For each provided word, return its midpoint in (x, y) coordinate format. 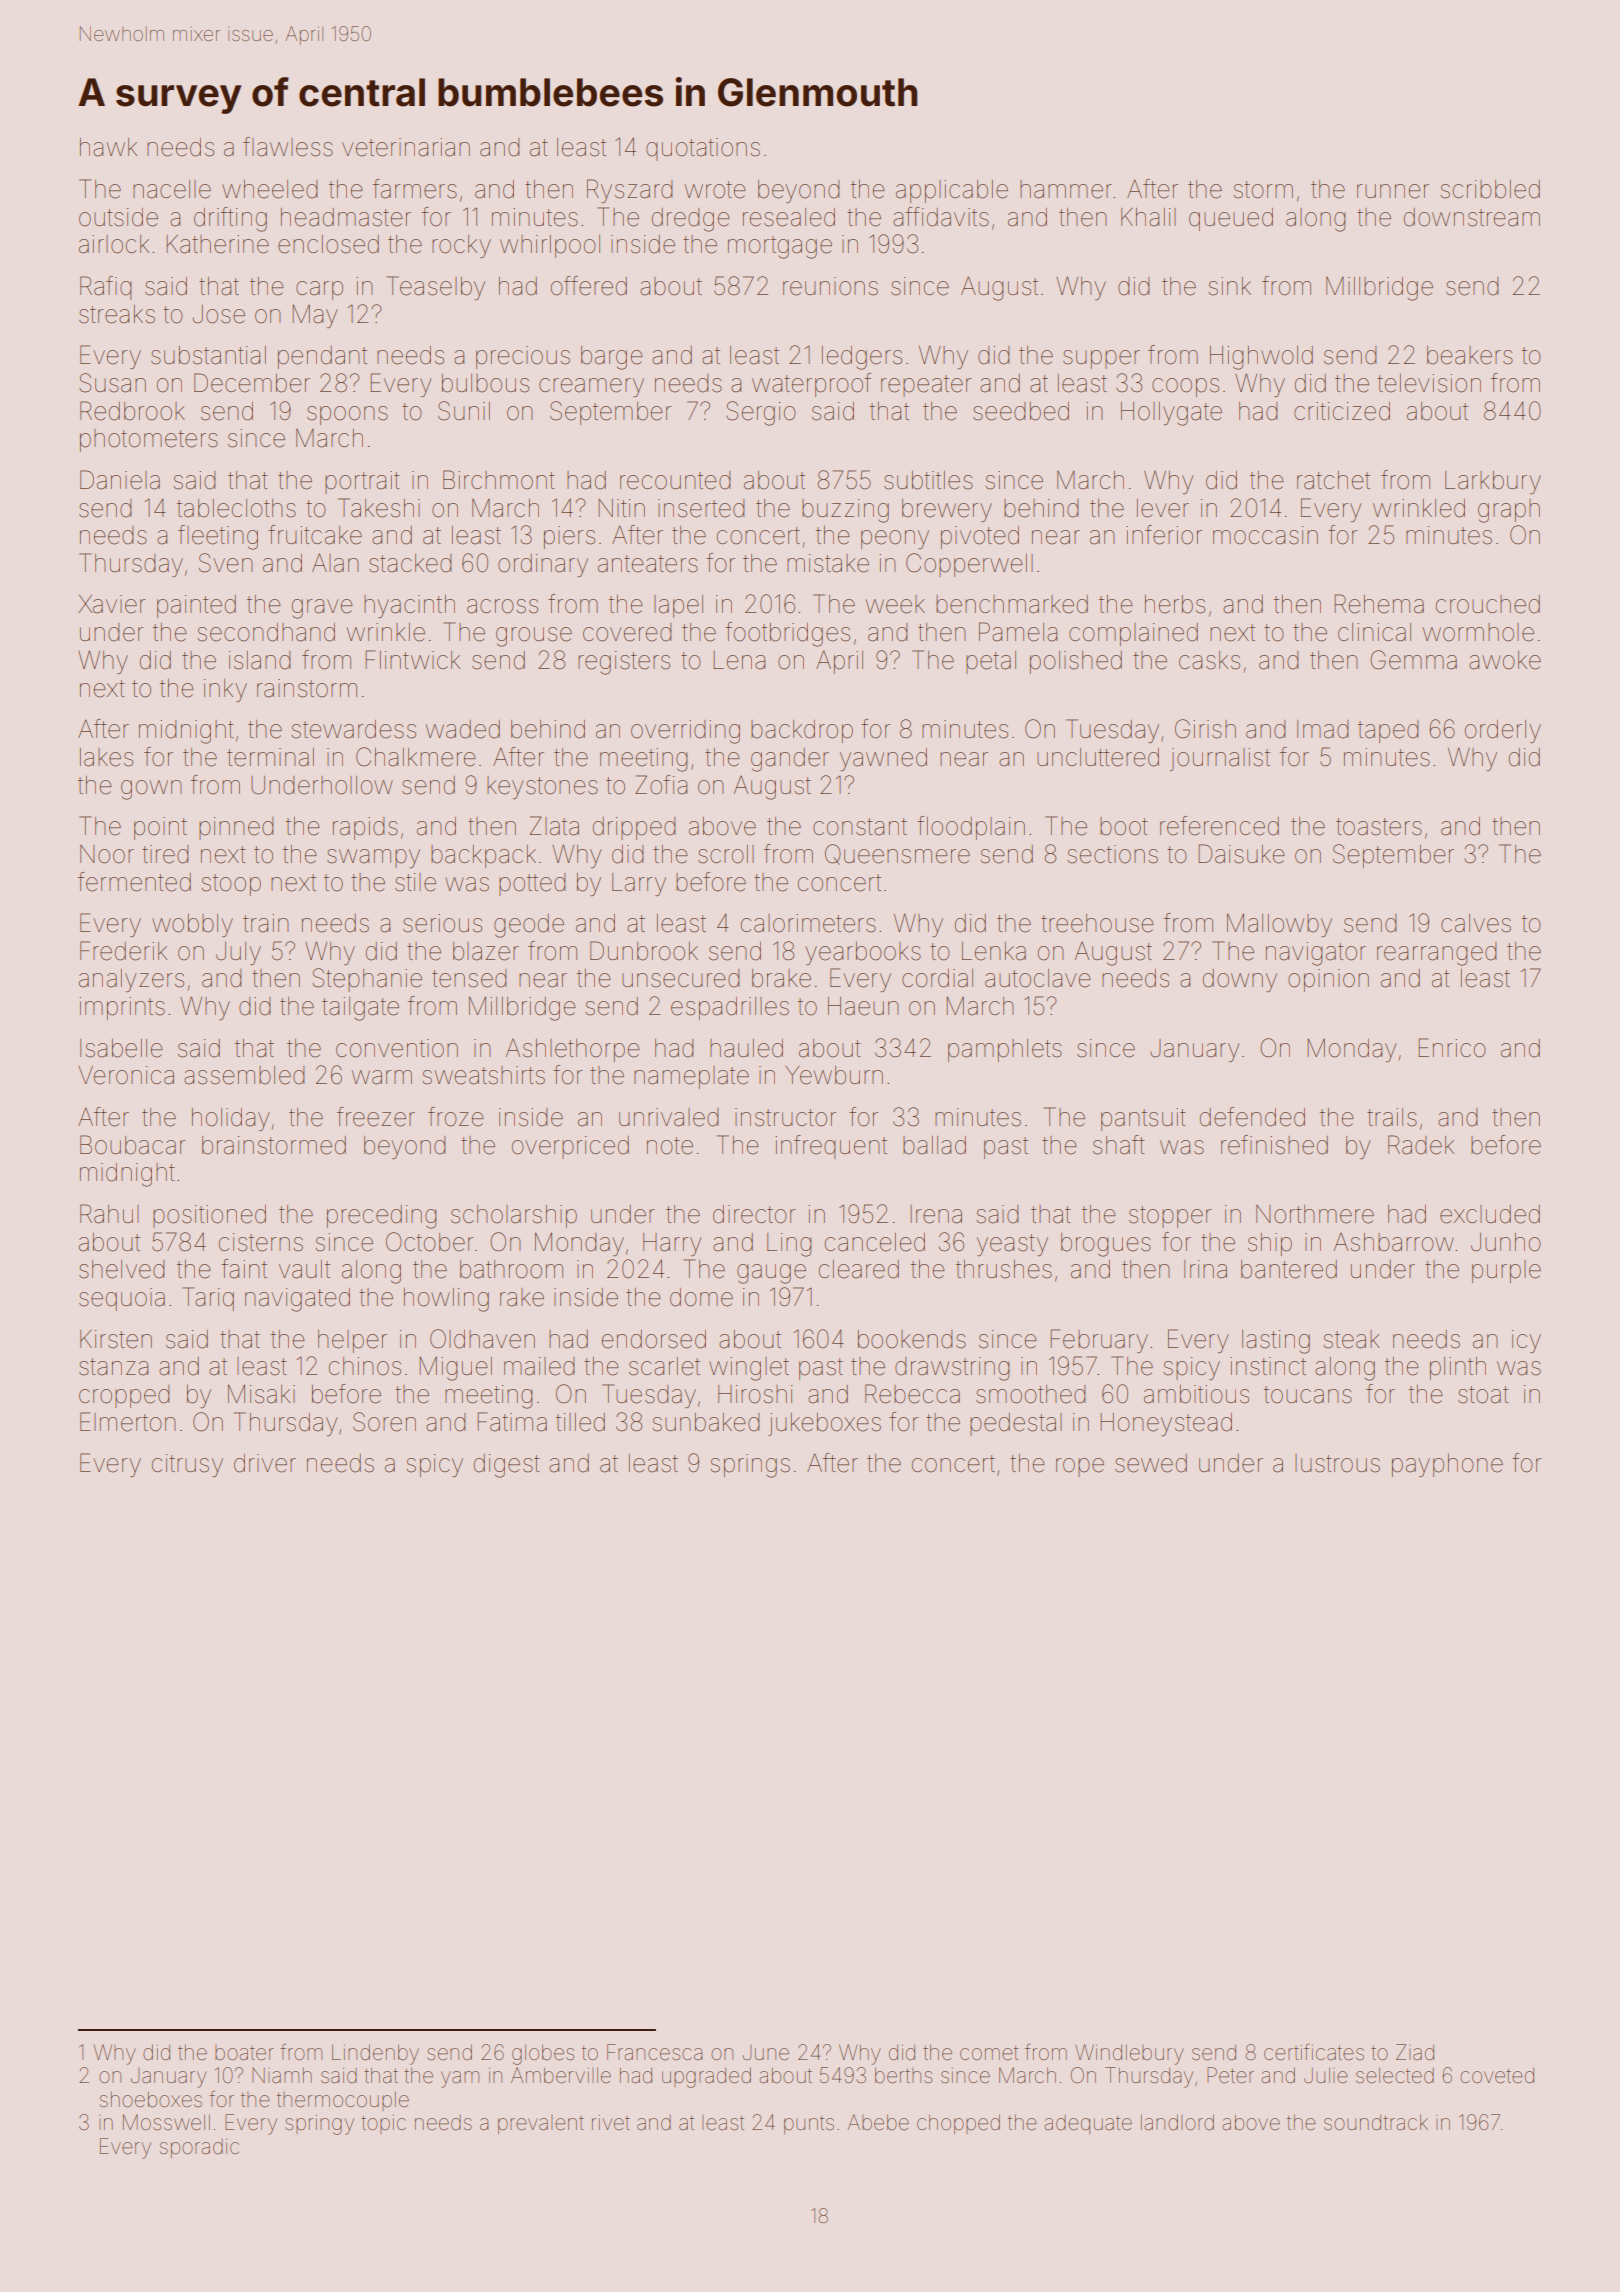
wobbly (192, 925)
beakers (1470, 355)
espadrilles (730, 1008)
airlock (114, 244)
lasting (1276, 1342)
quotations (703, 149)
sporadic (199, 2148)
